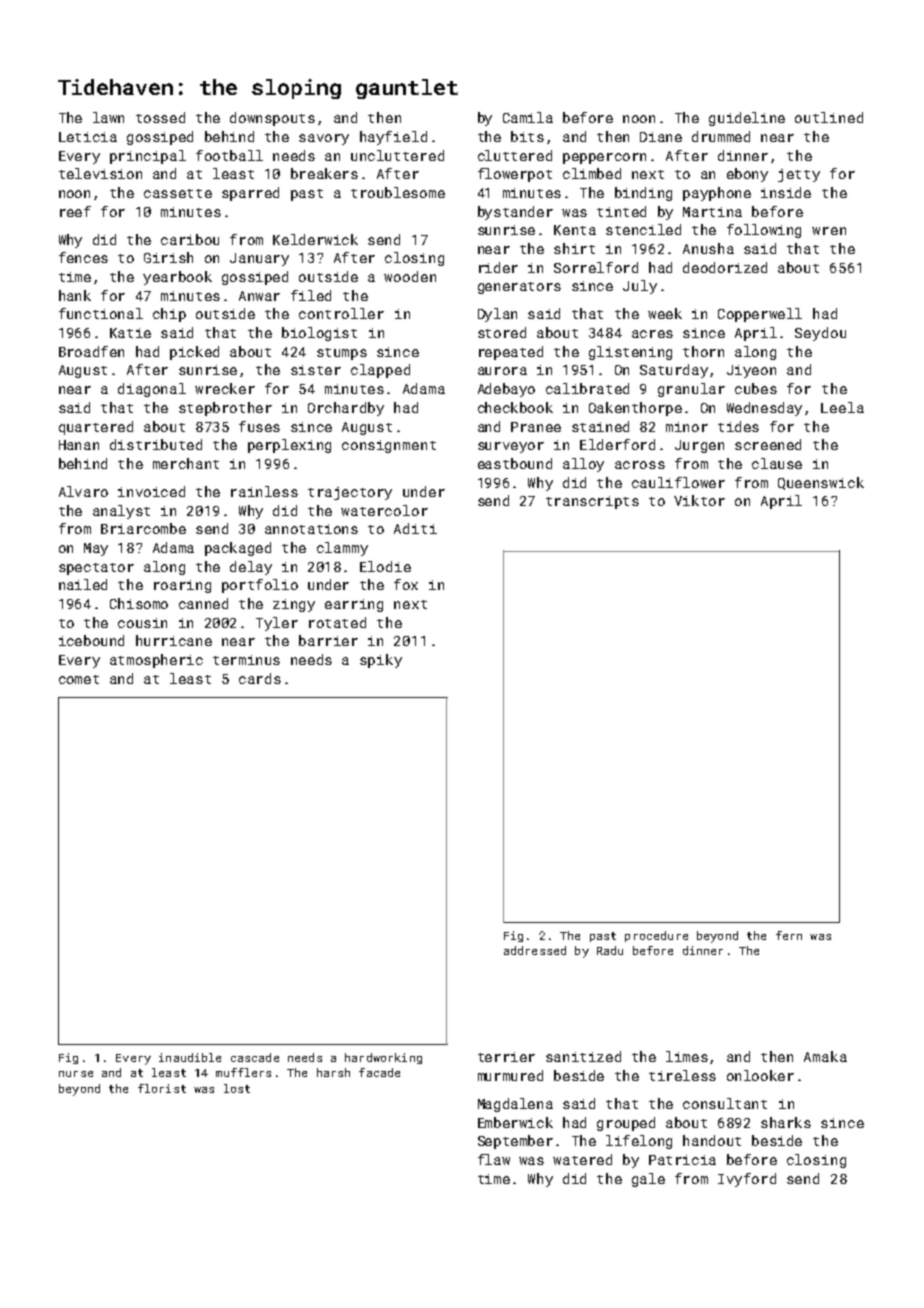 This document has width=924, height=1308. I want to click on rainless, so click(264, 491).
